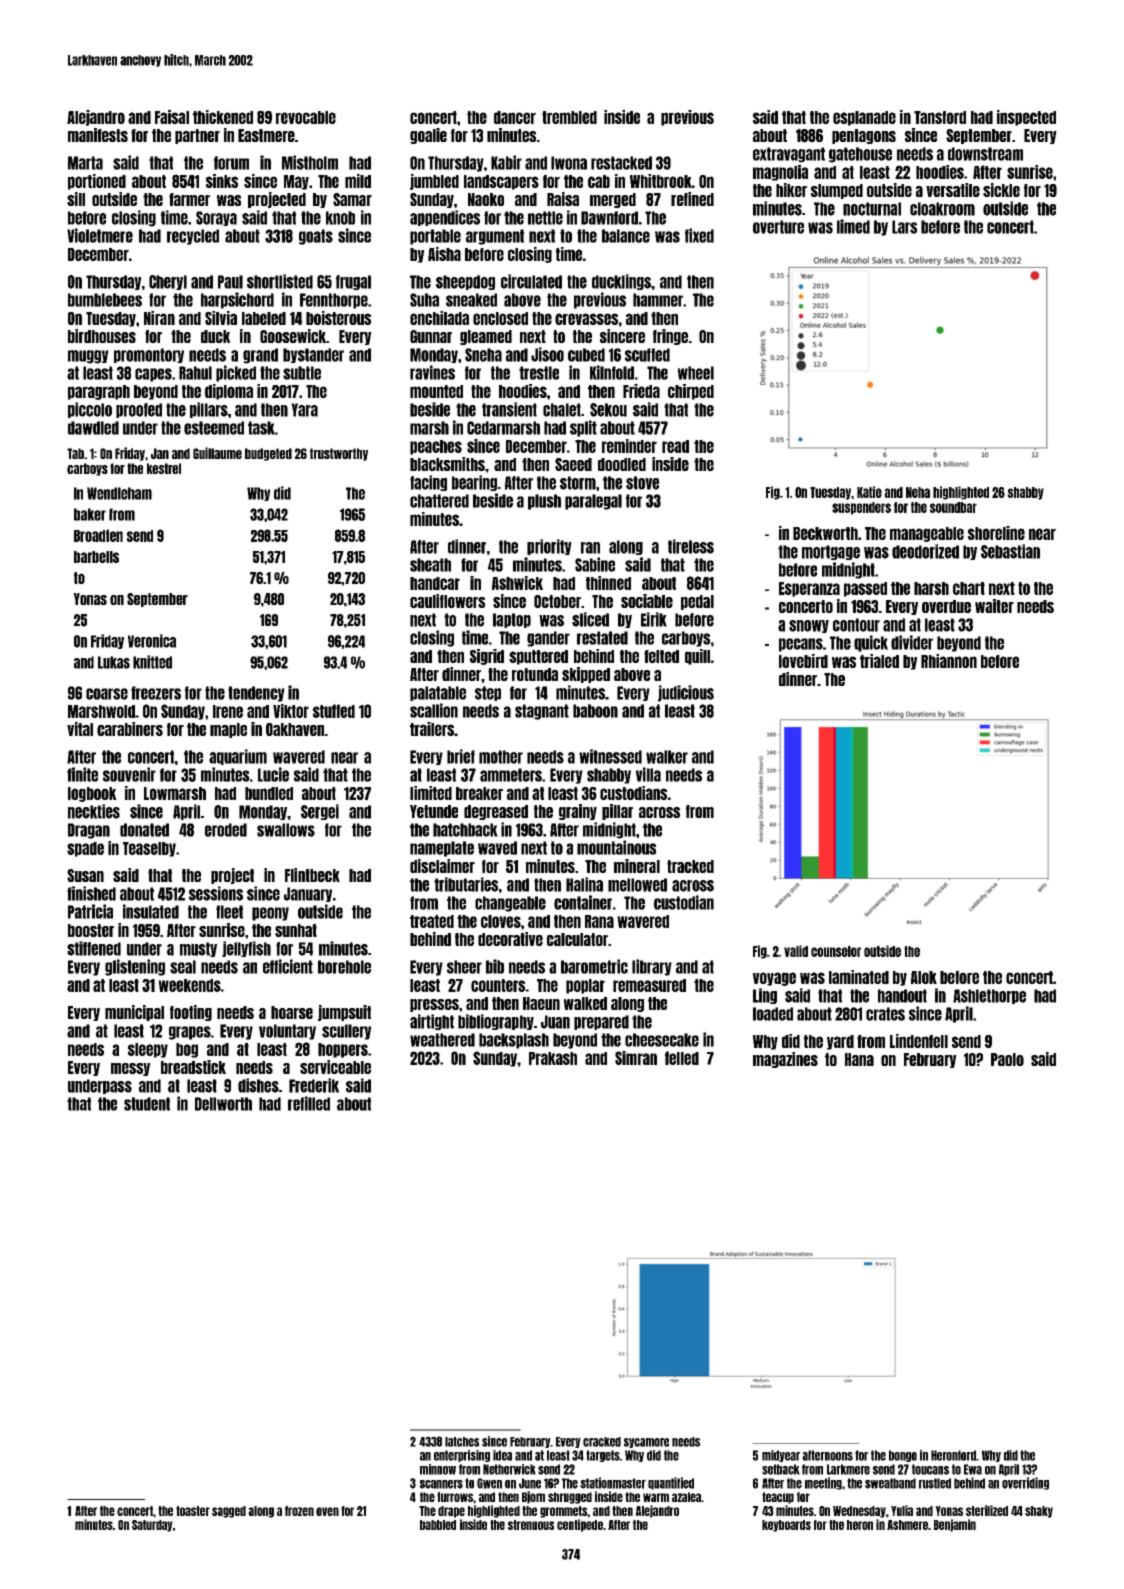  Describe the element at coordinates (646, 1443) in the screenshot. I see `sycamore` at that location.
